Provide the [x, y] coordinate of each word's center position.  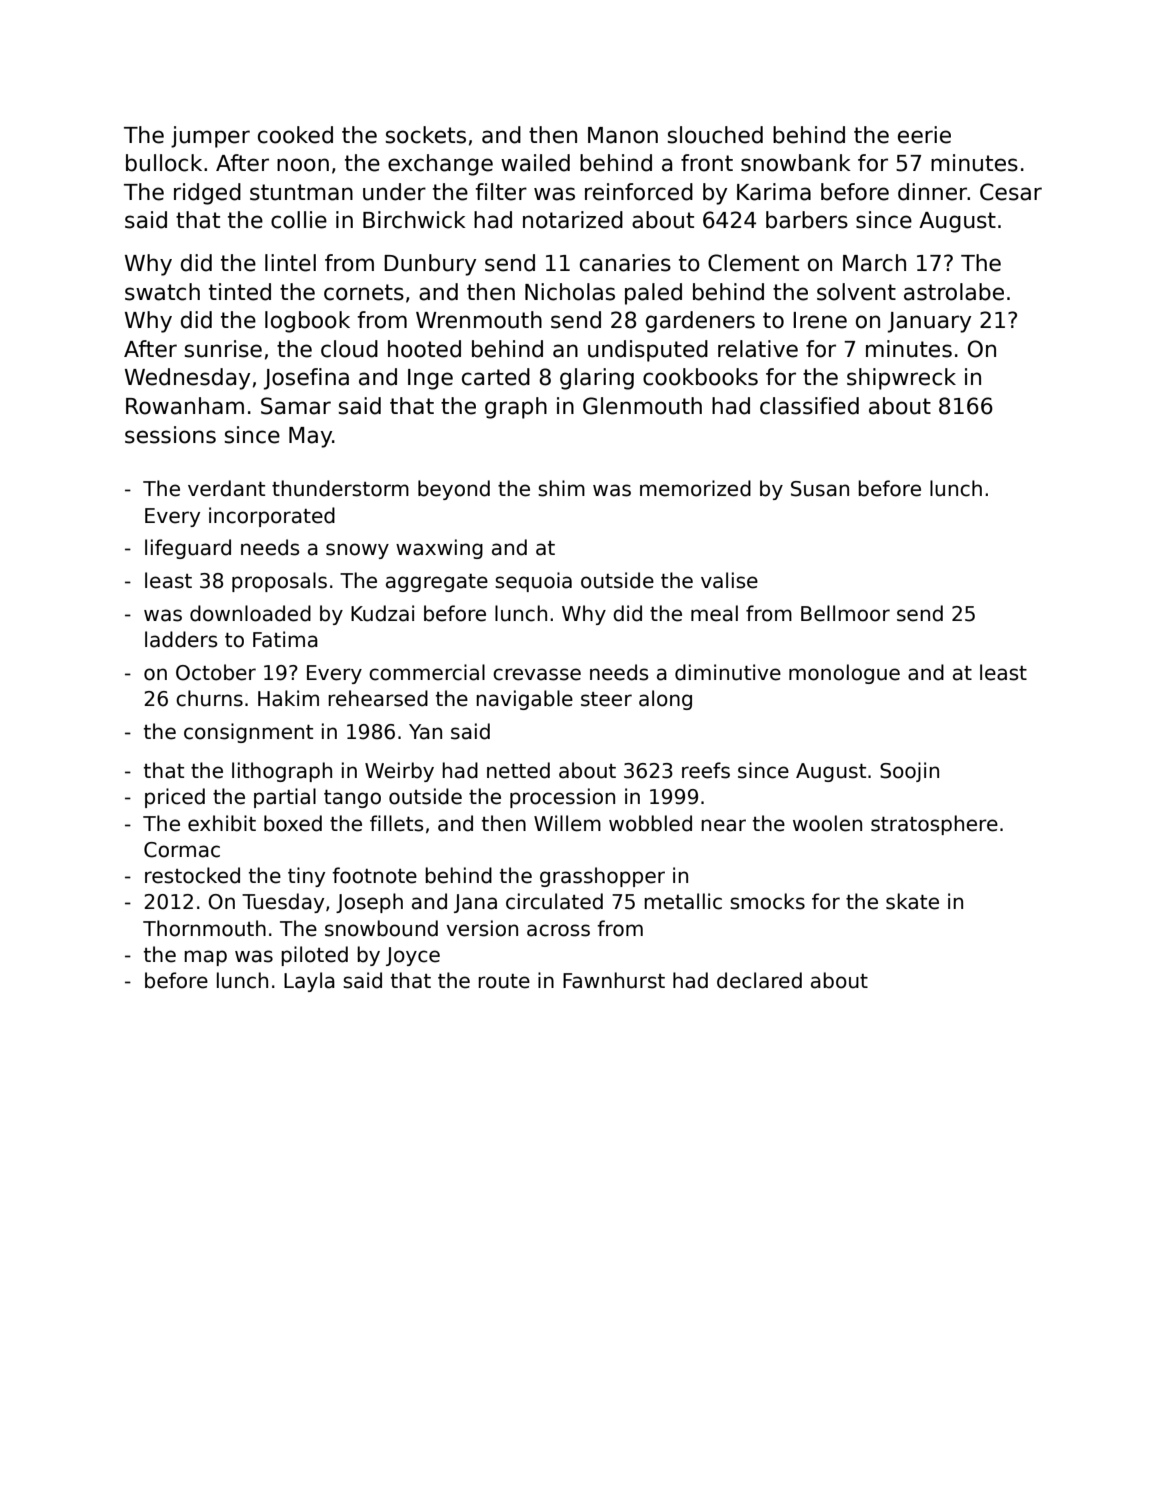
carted [496, 377]
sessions [170, 435]
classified [809, 406]
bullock [164, 163]
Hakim [288, 698]
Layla [309, 982]
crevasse [537, 674]
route [504, 981]
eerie [924, 135]
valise [729, 580]
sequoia [533, 582]
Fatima [285, 639]
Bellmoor [845, 613]
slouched [715, 135]
